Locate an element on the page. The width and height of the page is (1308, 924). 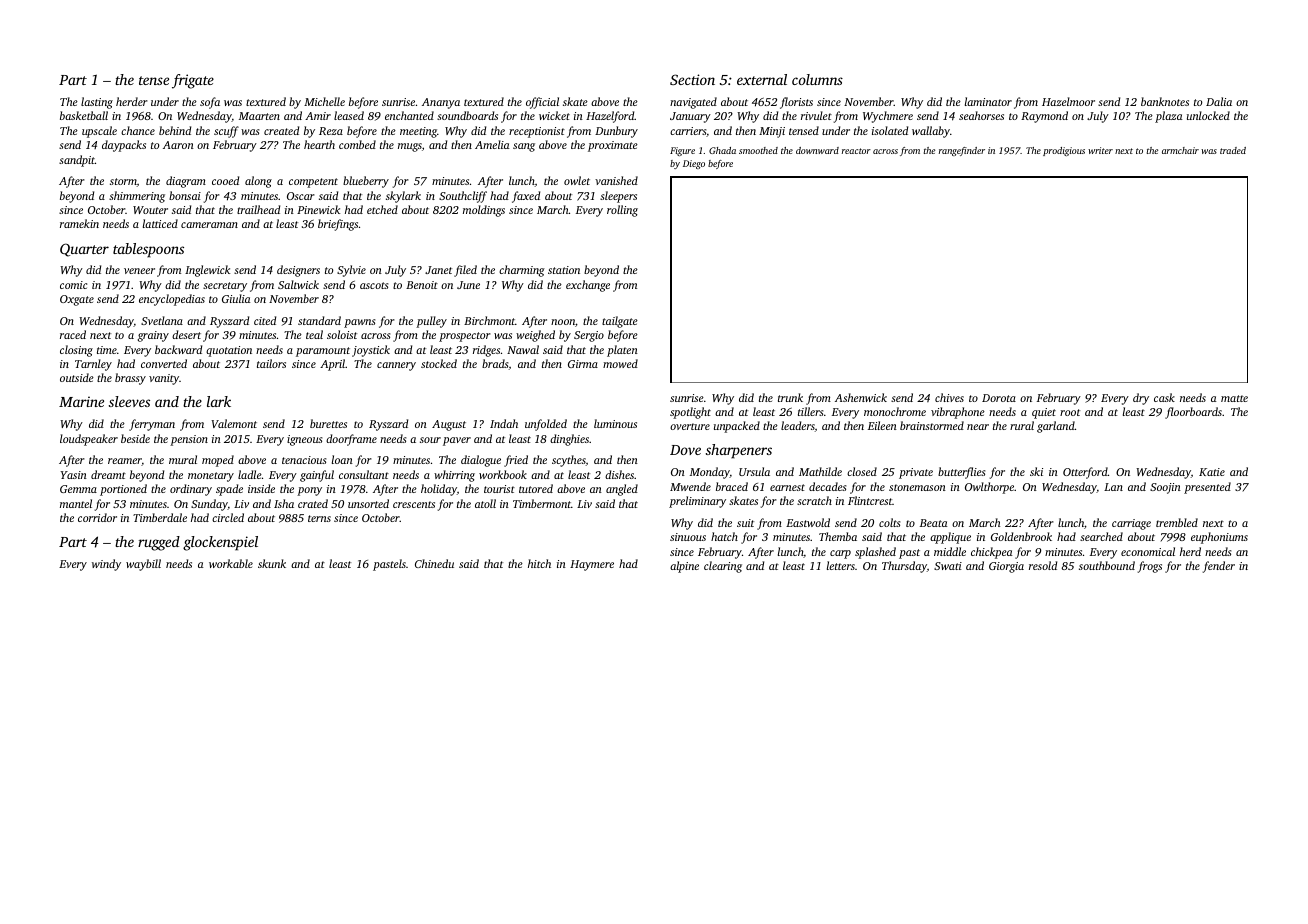
traded is located at coordinates (1233, 150).
